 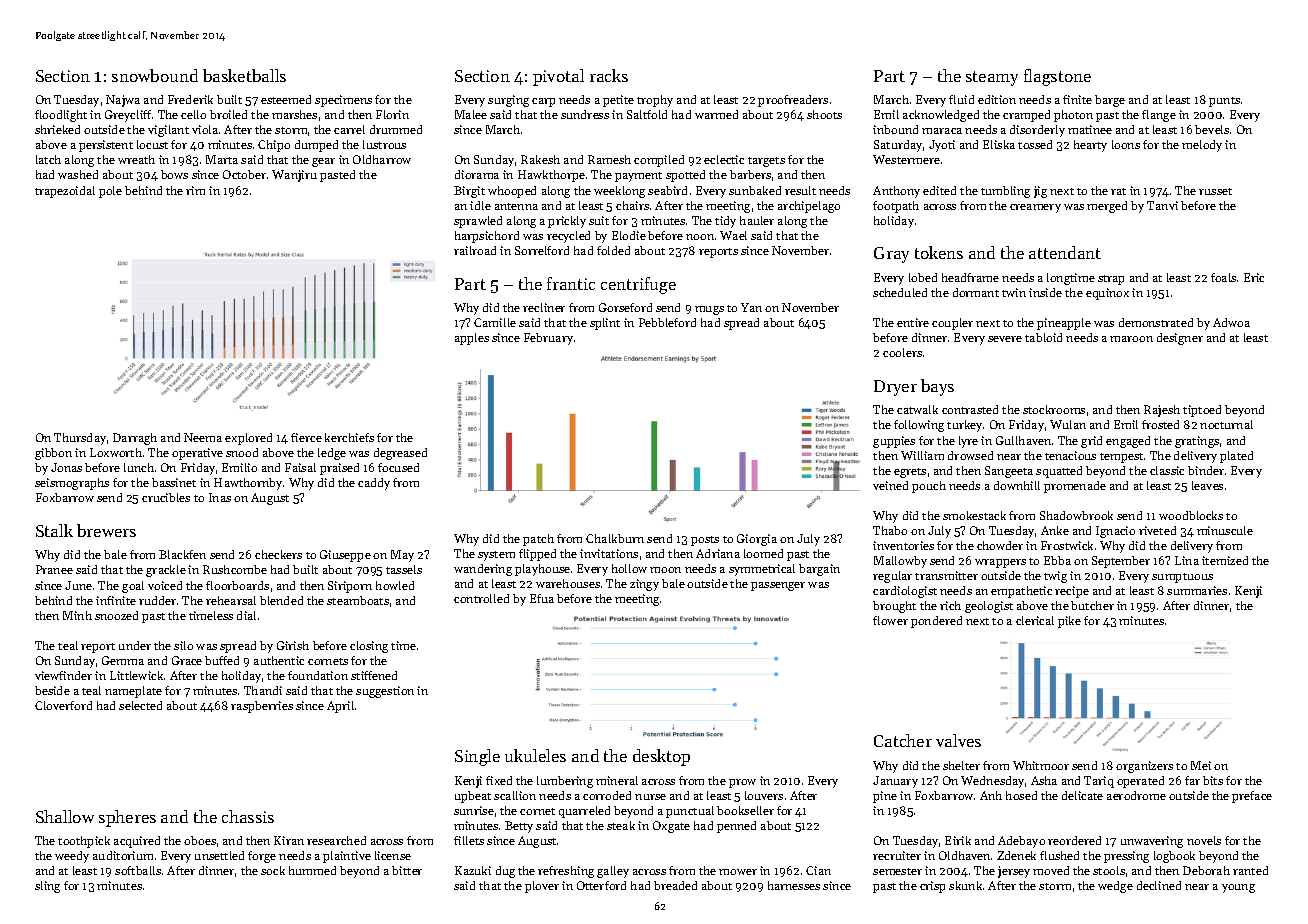 I want to click on attendant, so click(x=1065, y=252).
